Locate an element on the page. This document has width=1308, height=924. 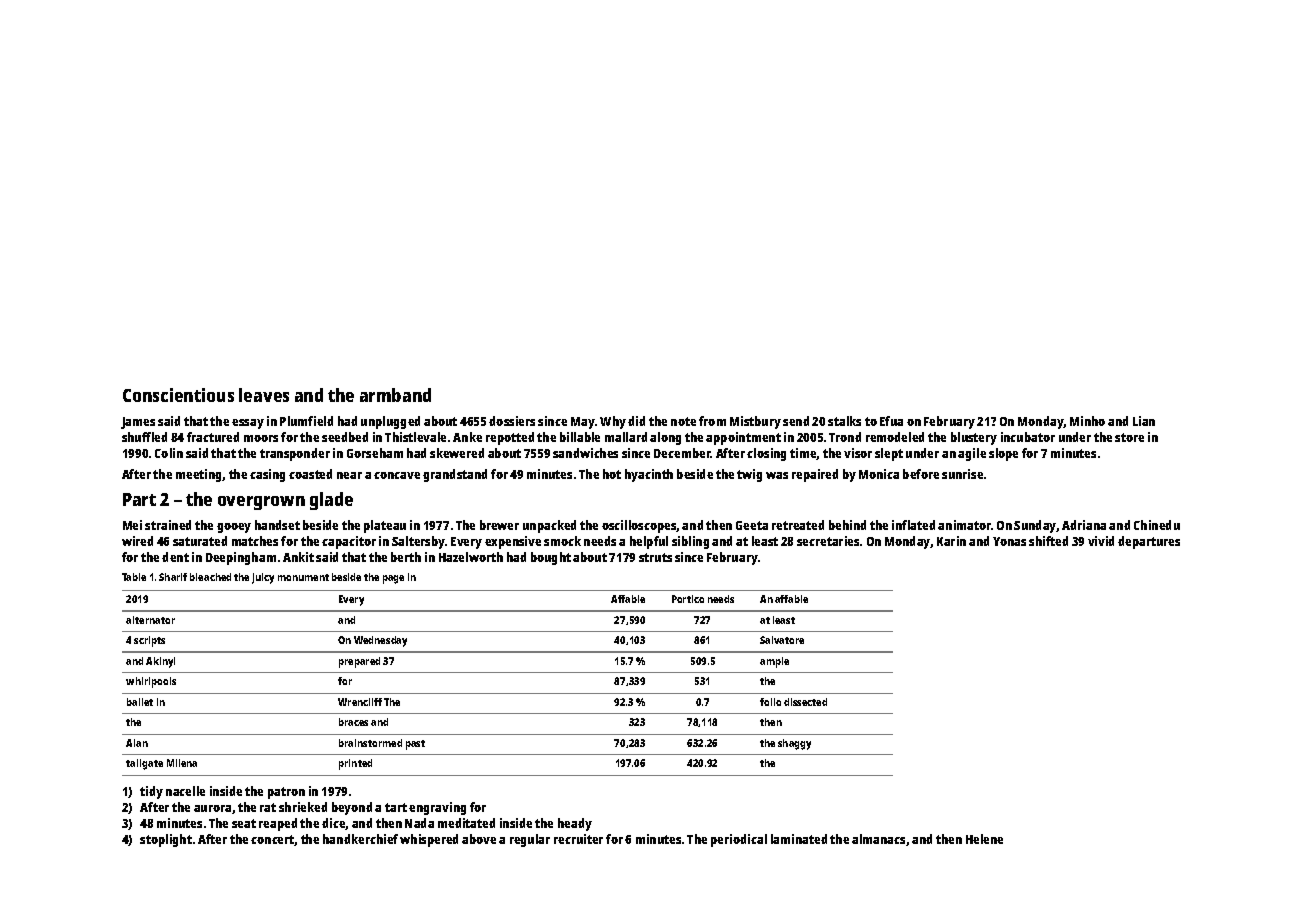
patron is located at coordinates (286, 793).
